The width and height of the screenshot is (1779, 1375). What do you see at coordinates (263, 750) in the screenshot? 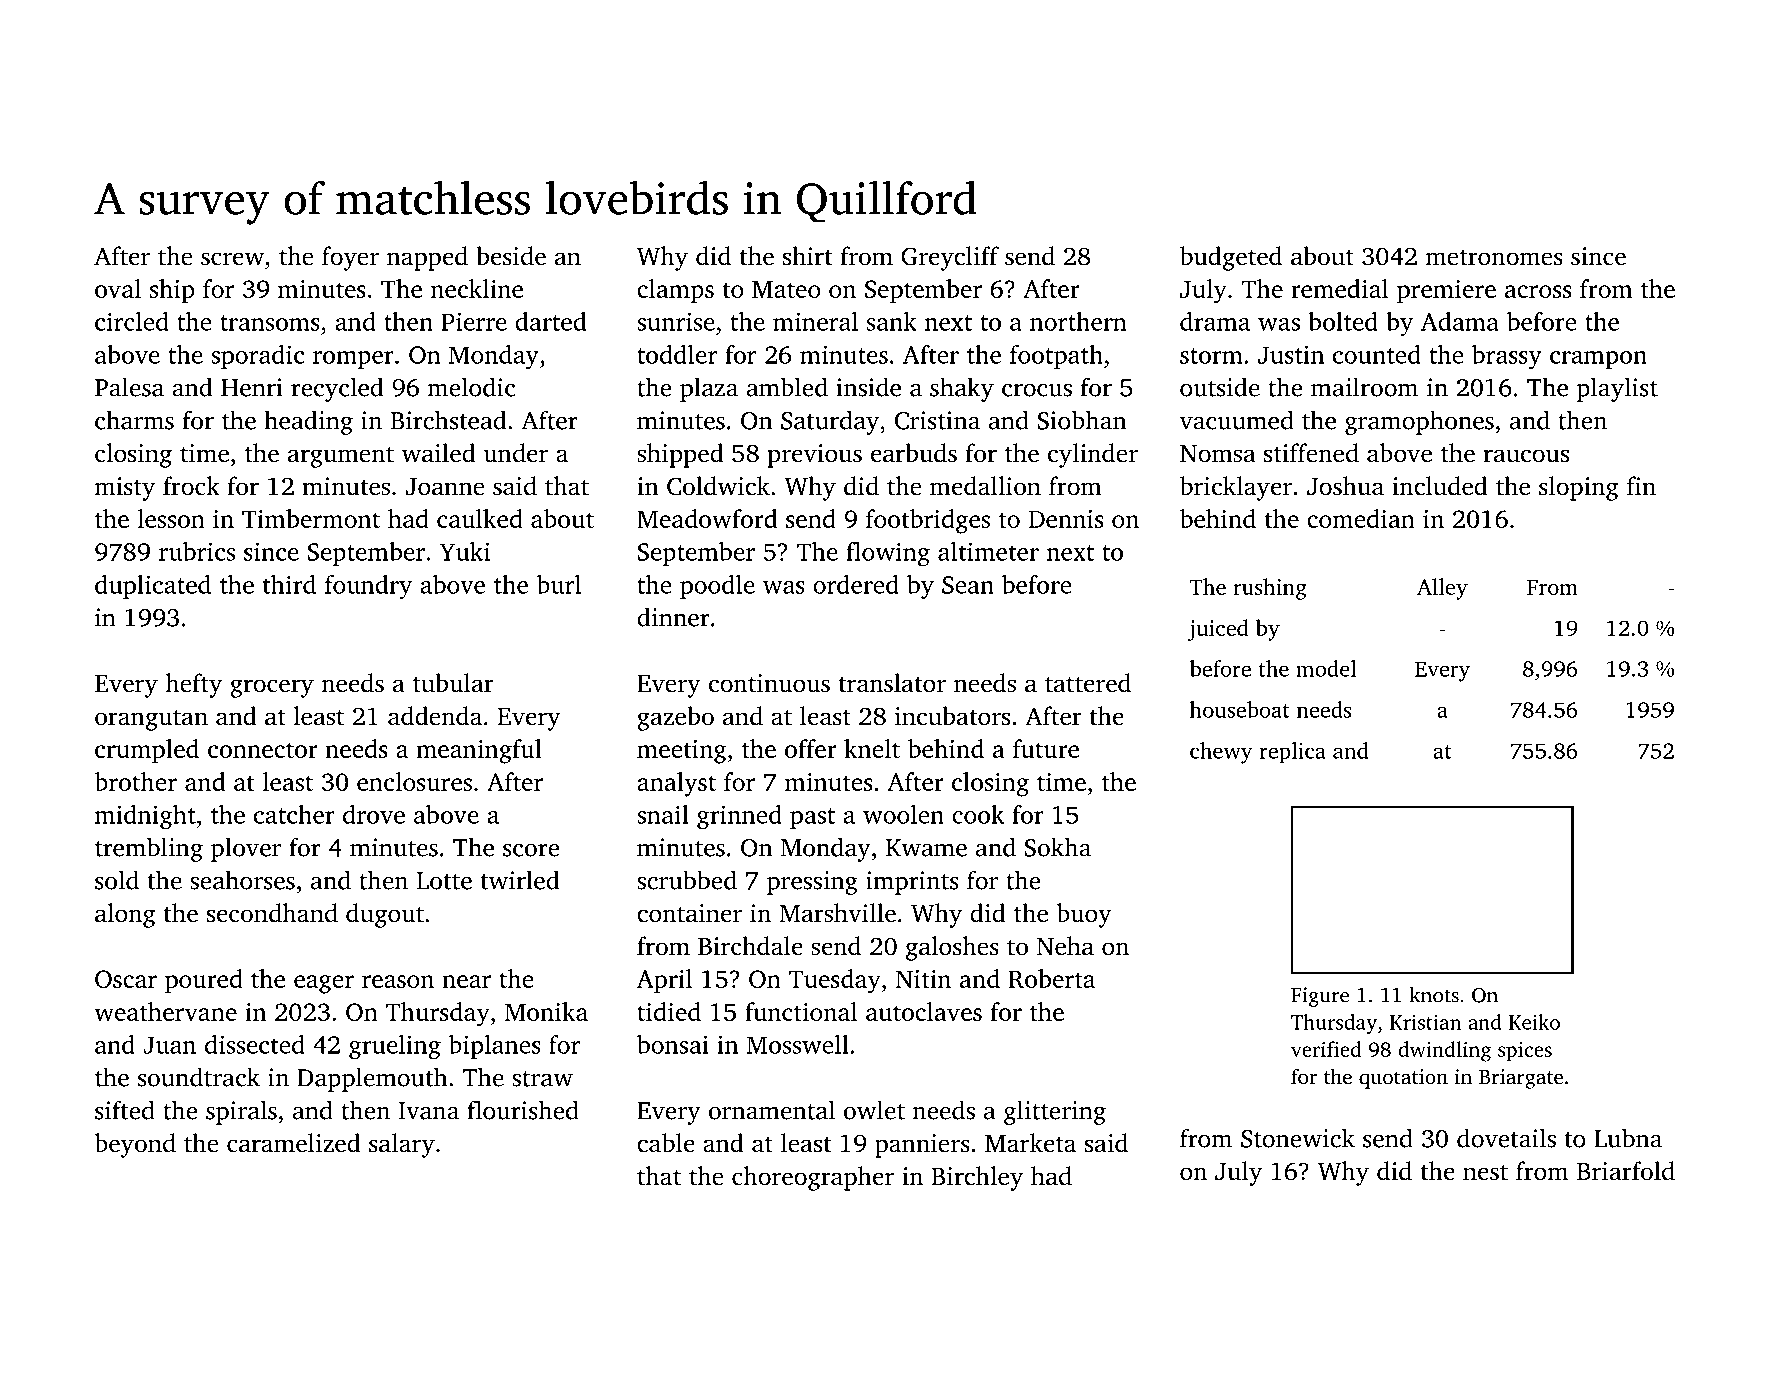
I see `connector` at bounding box center [263, 750].
